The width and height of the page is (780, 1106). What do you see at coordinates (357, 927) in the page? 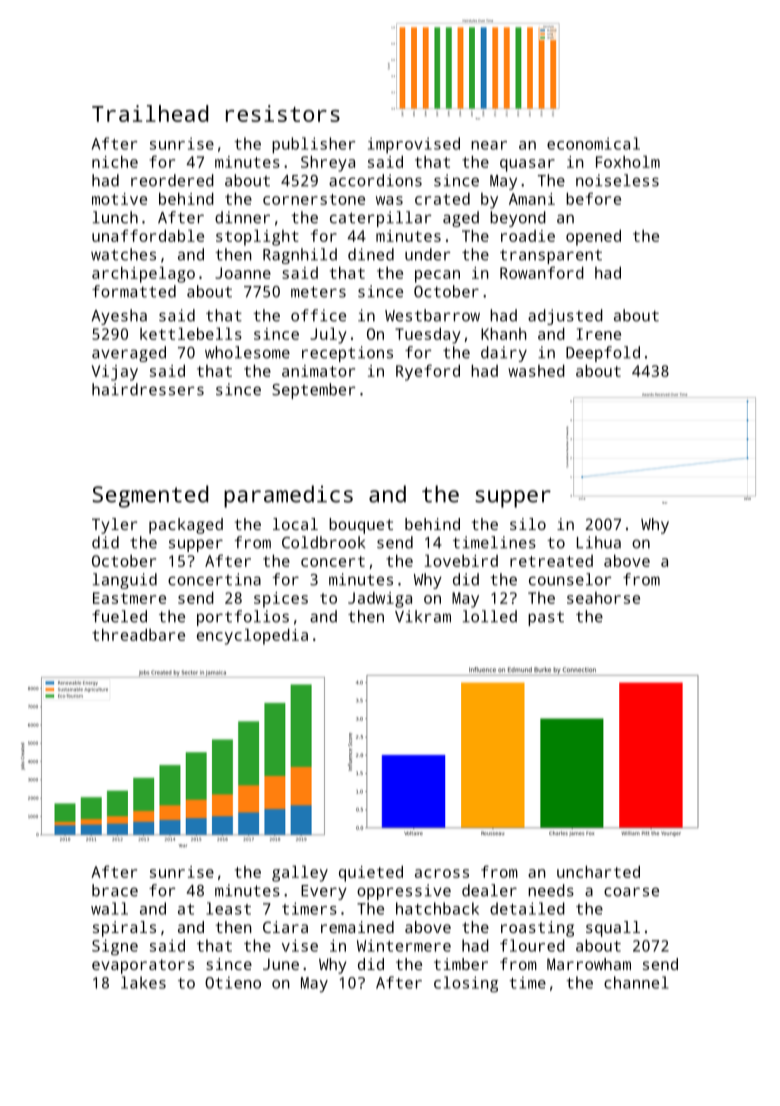
I see `remained` at bounding box center [357, 927].
